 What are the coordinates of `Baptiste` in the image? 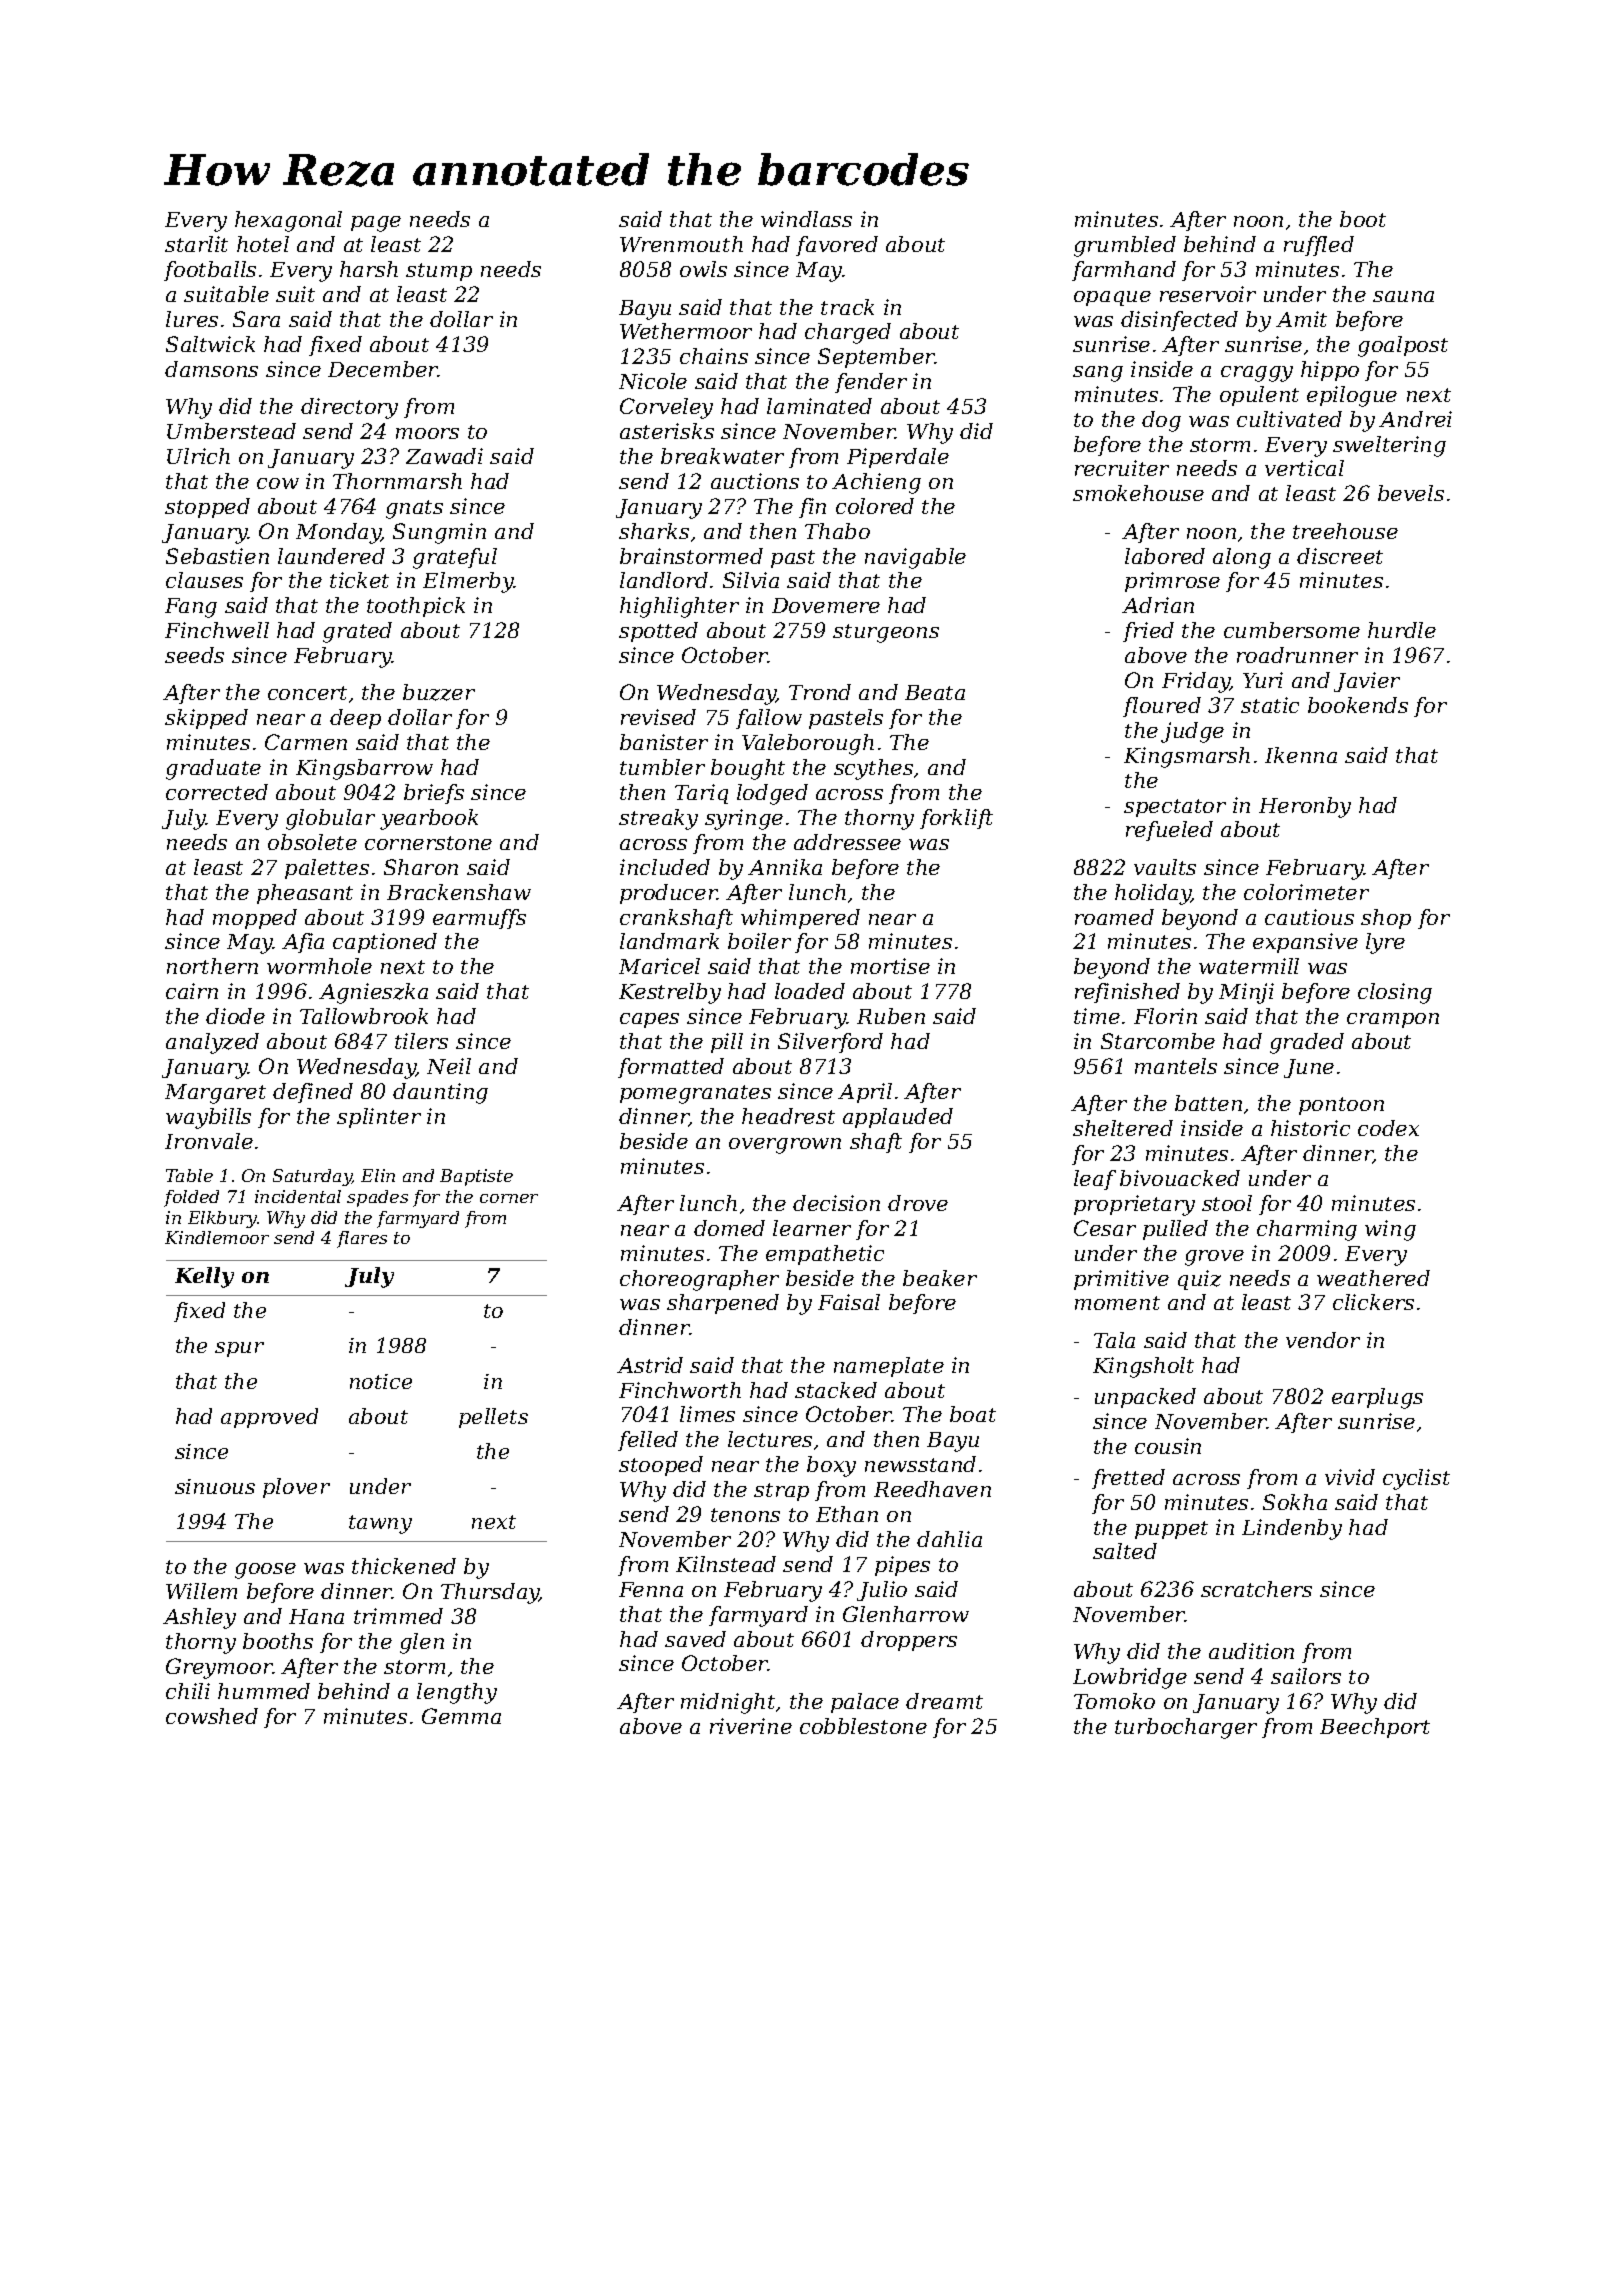 It's located at (476, 1177).
